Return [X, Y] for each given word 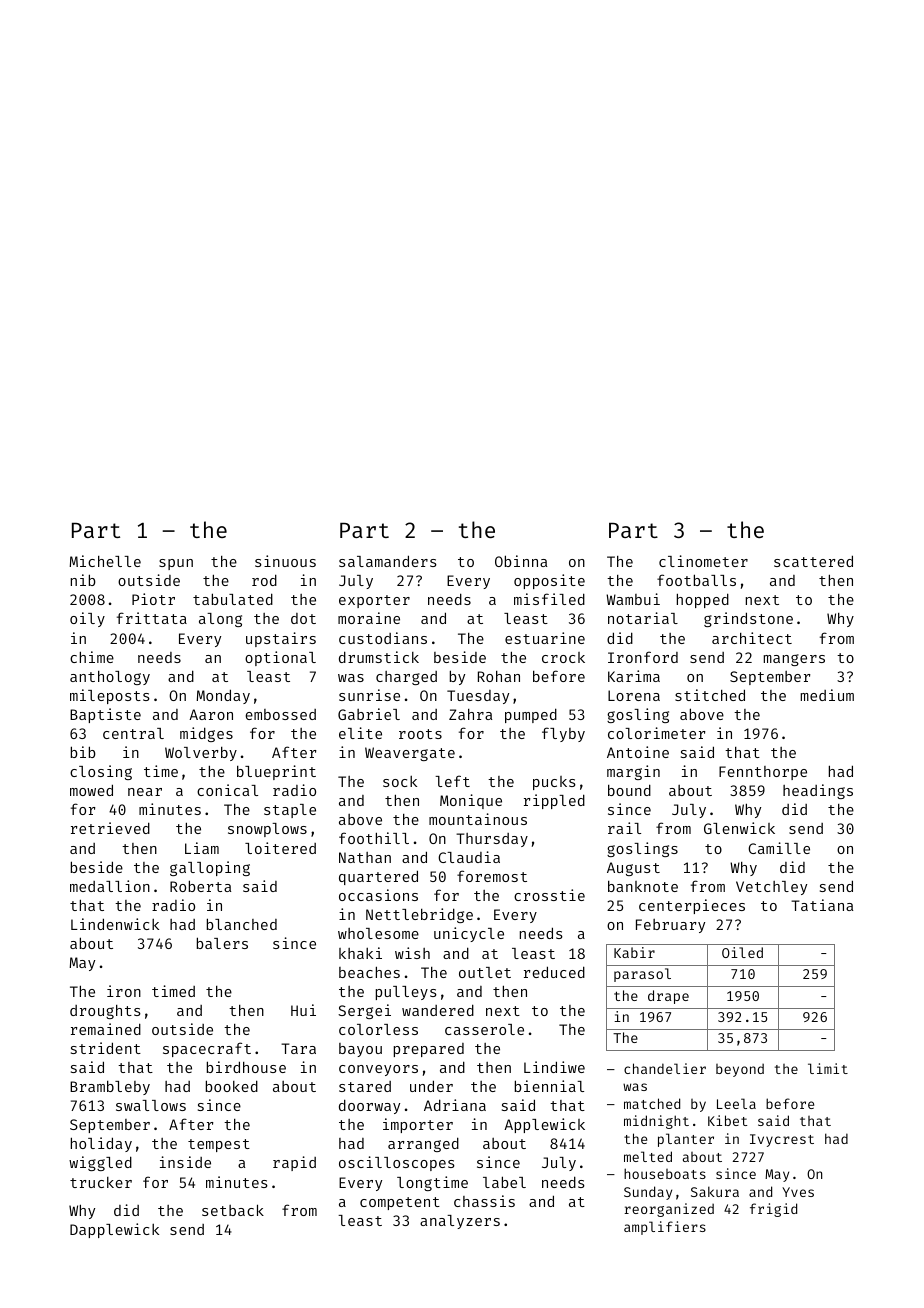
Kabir [634, 952]
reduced [554, 972]
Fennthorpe [763, 773]
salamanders [388, 561]
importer [418, 1125]
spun [176, 564]
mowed [91, 790]
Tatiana [822, 905]
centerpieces [692, 906]
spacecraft [207, 1049]
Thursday [492, 840]
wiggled [100, 1163]
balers [222, 943]
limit [828, 1068]
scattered [813, 561]
